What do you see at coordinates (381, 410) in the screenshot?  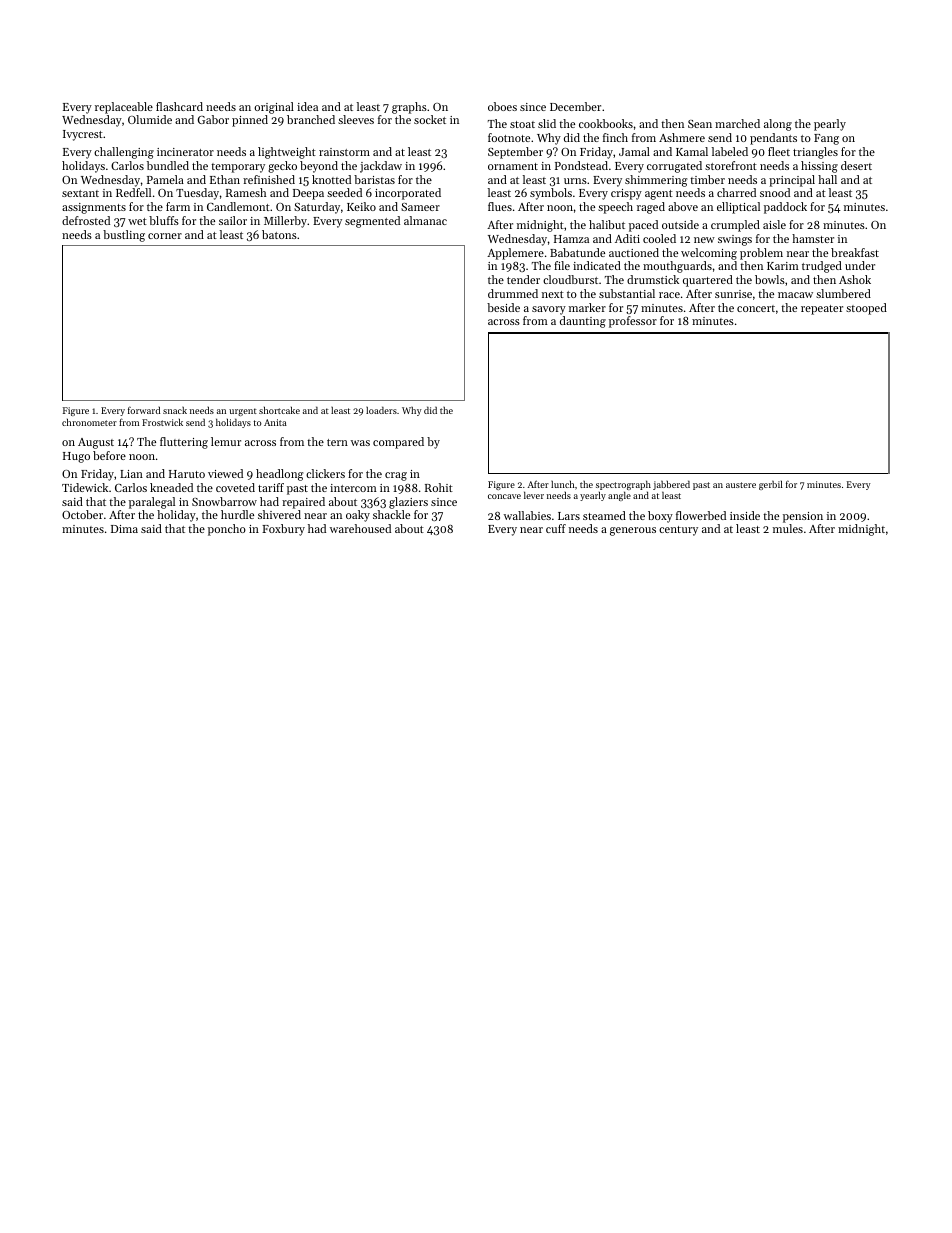 I see `loaders` at bounding box center [381, 410].
